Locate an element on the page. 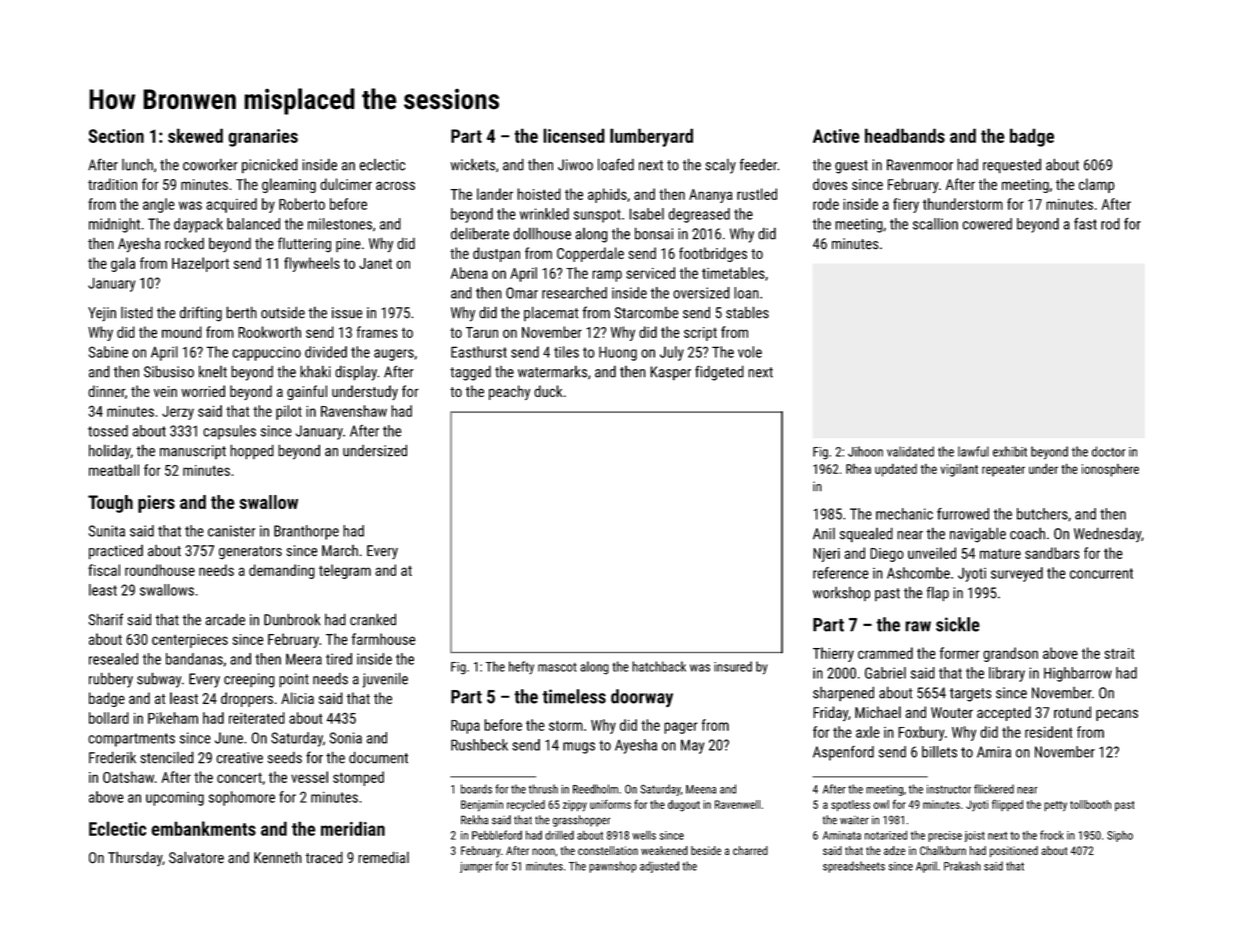 This page has height=952, width=1233. traced is located at coordinates (324, 857).
